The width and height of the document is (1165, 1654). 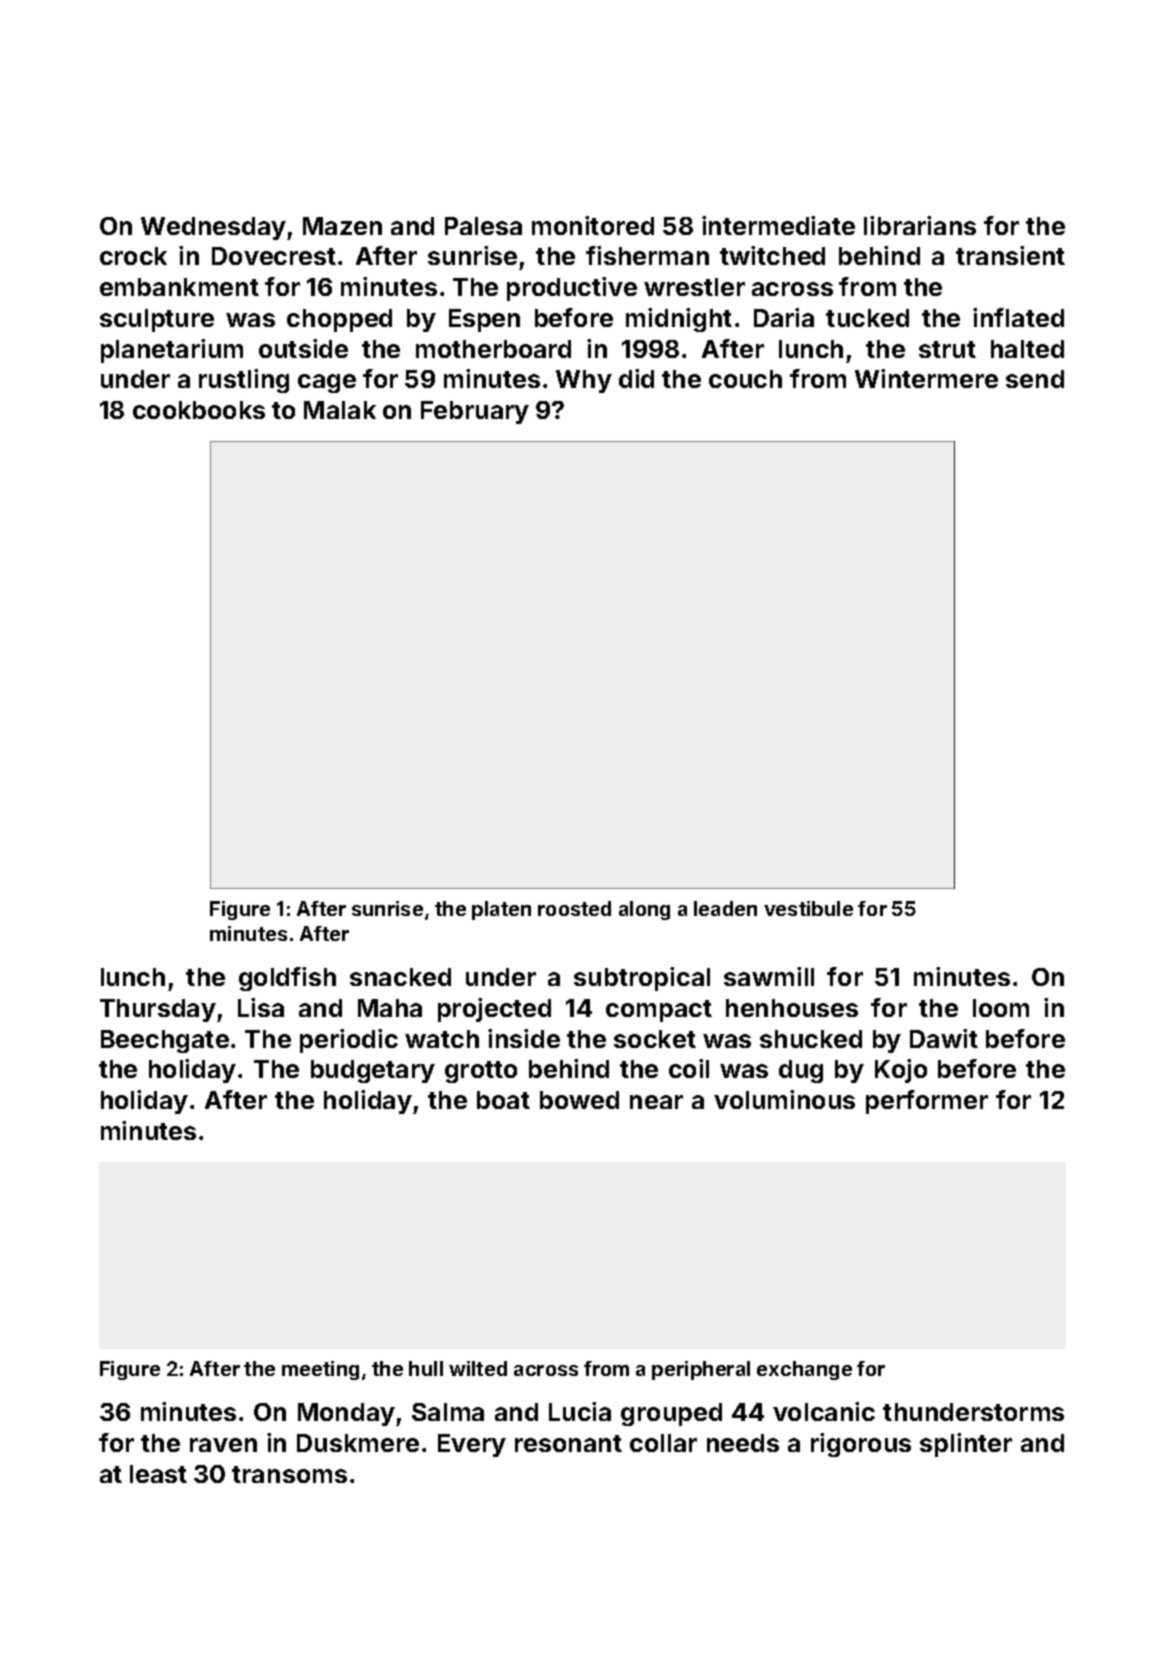 I want to click on Mazen, so click(x=342, y=226).
